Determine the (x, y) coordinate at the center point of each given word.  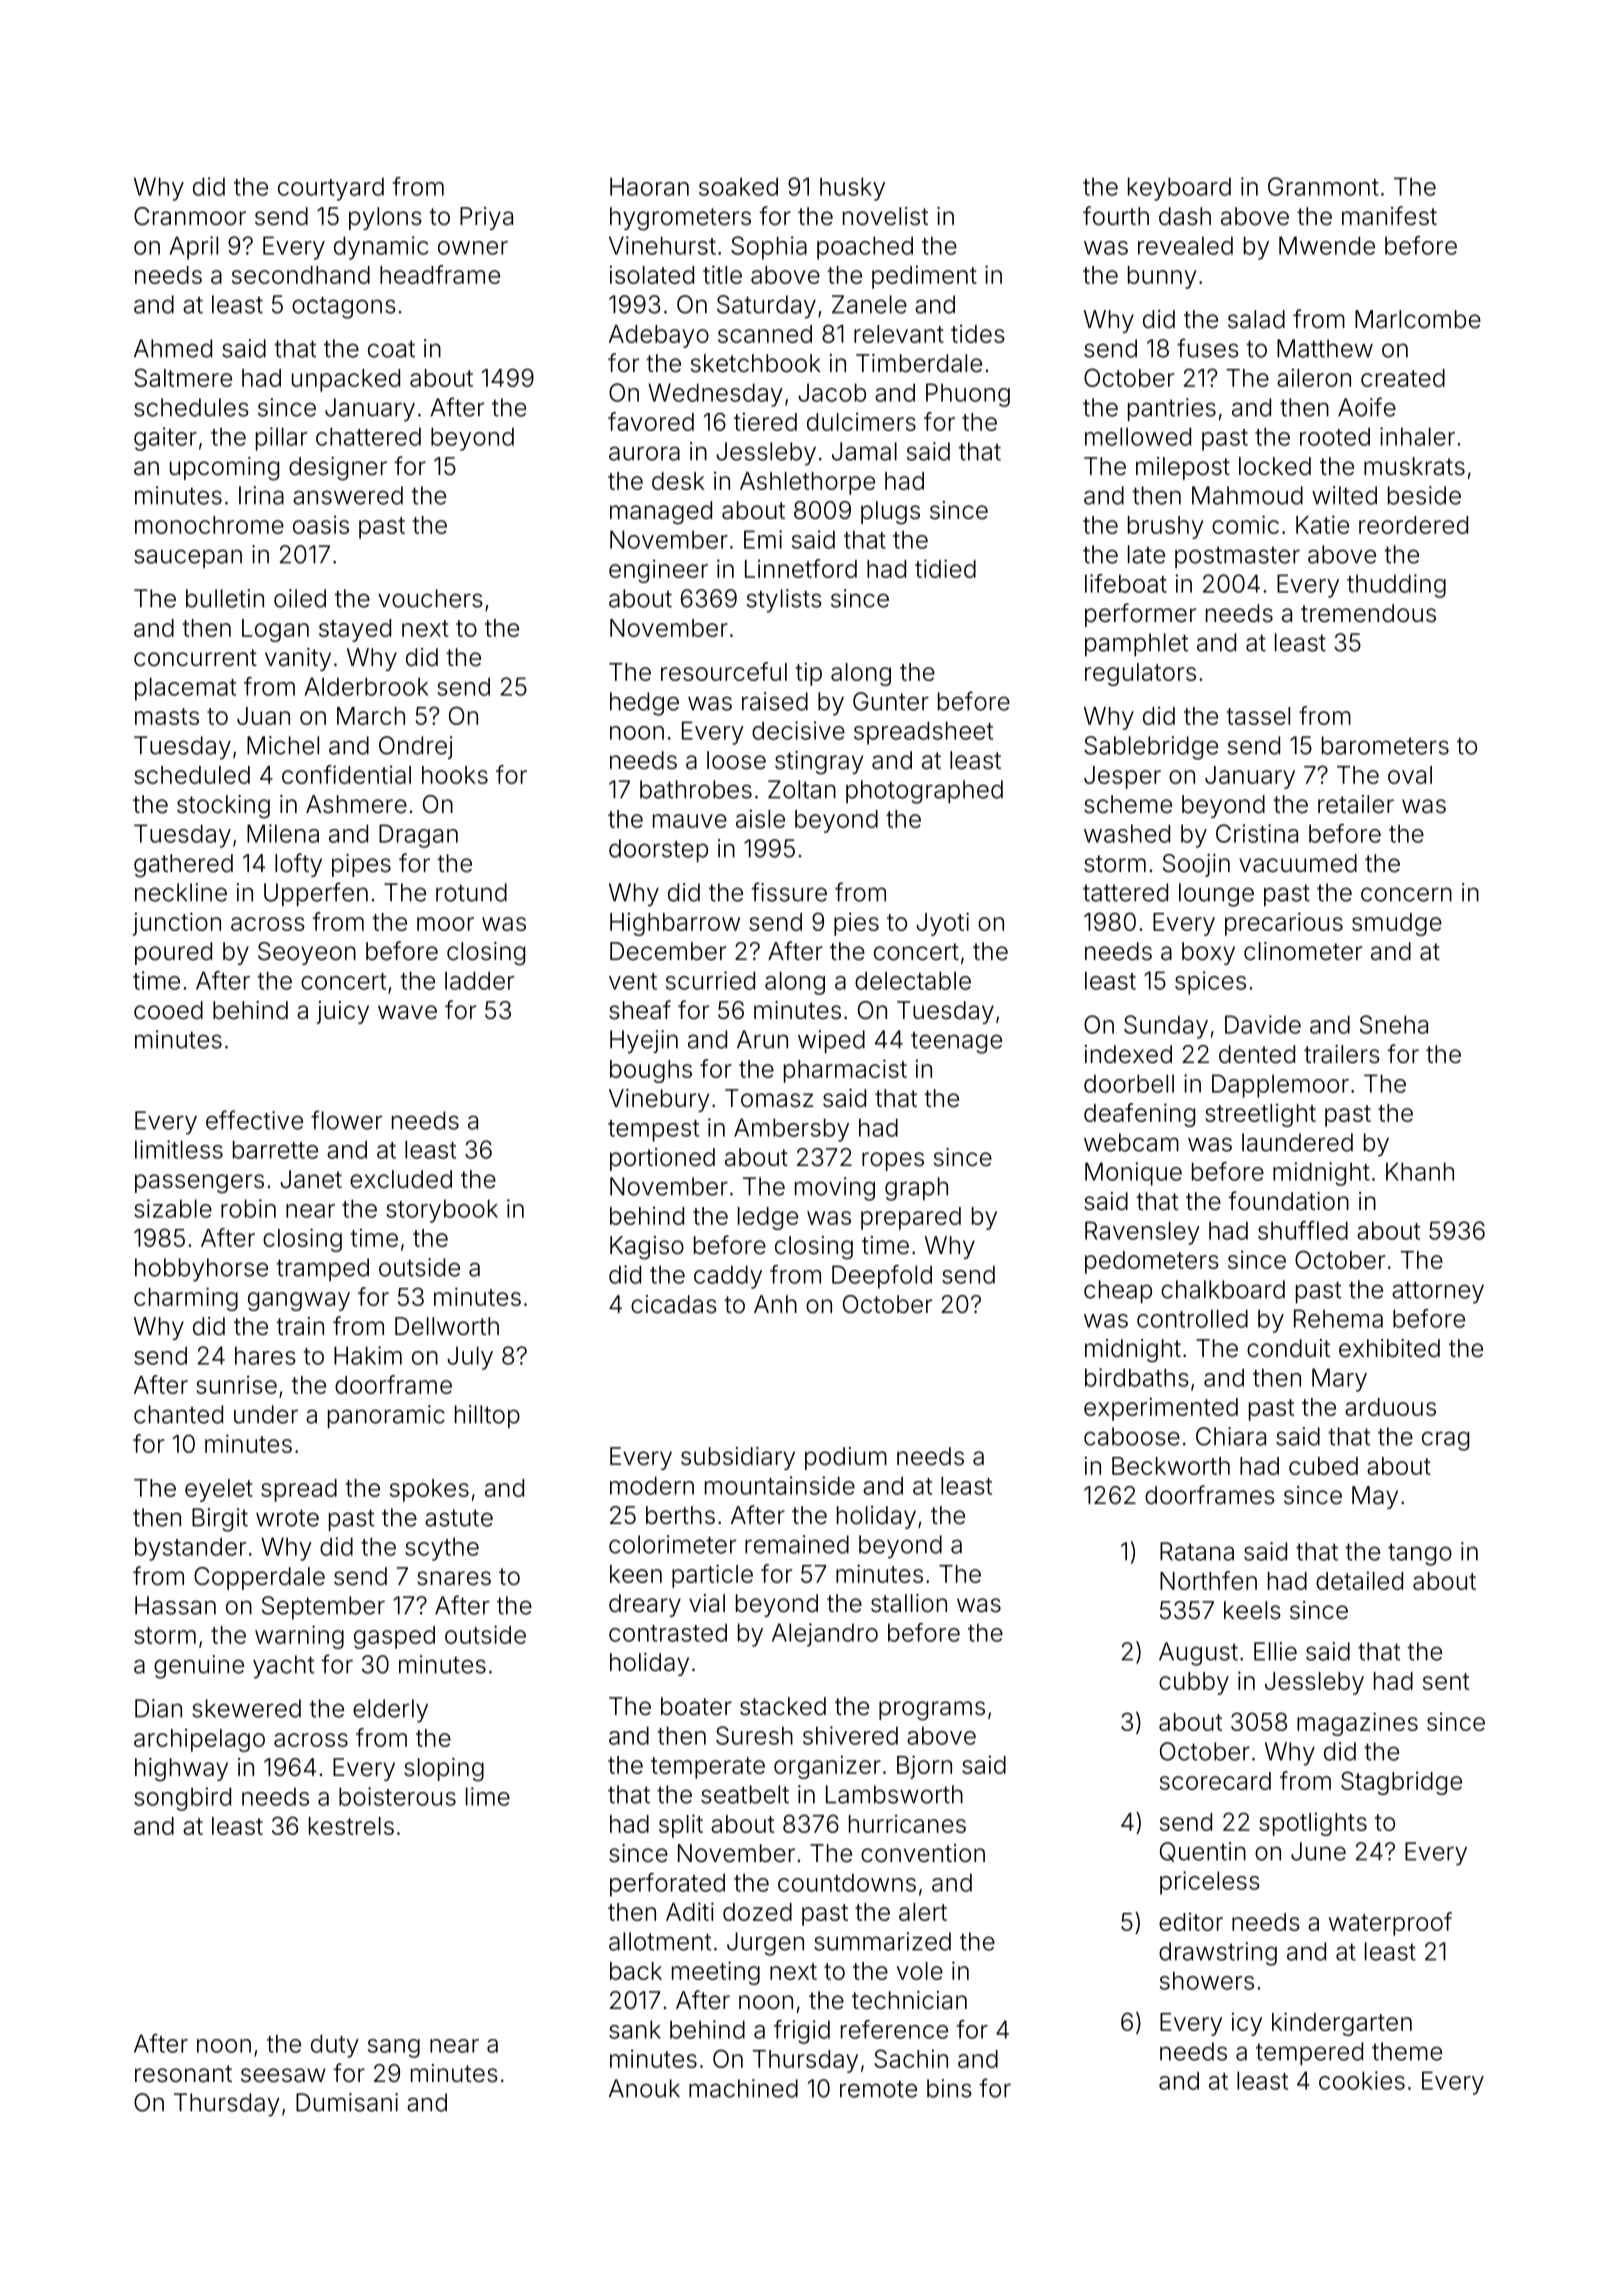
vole (920, 1971)
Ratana (1197, 1551)
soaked (738, 186)
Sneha (1394, 1024)
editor (1191, 1921)
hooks (455, 775)
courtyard (331, 189)
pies (856, 924)
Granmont (1323, 186)
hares (265, 1355)
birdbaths (1137, 1377)
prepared (911, 1218)
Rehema (1338, 1318)
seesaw (283, 2075)
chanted (178, 1414)
